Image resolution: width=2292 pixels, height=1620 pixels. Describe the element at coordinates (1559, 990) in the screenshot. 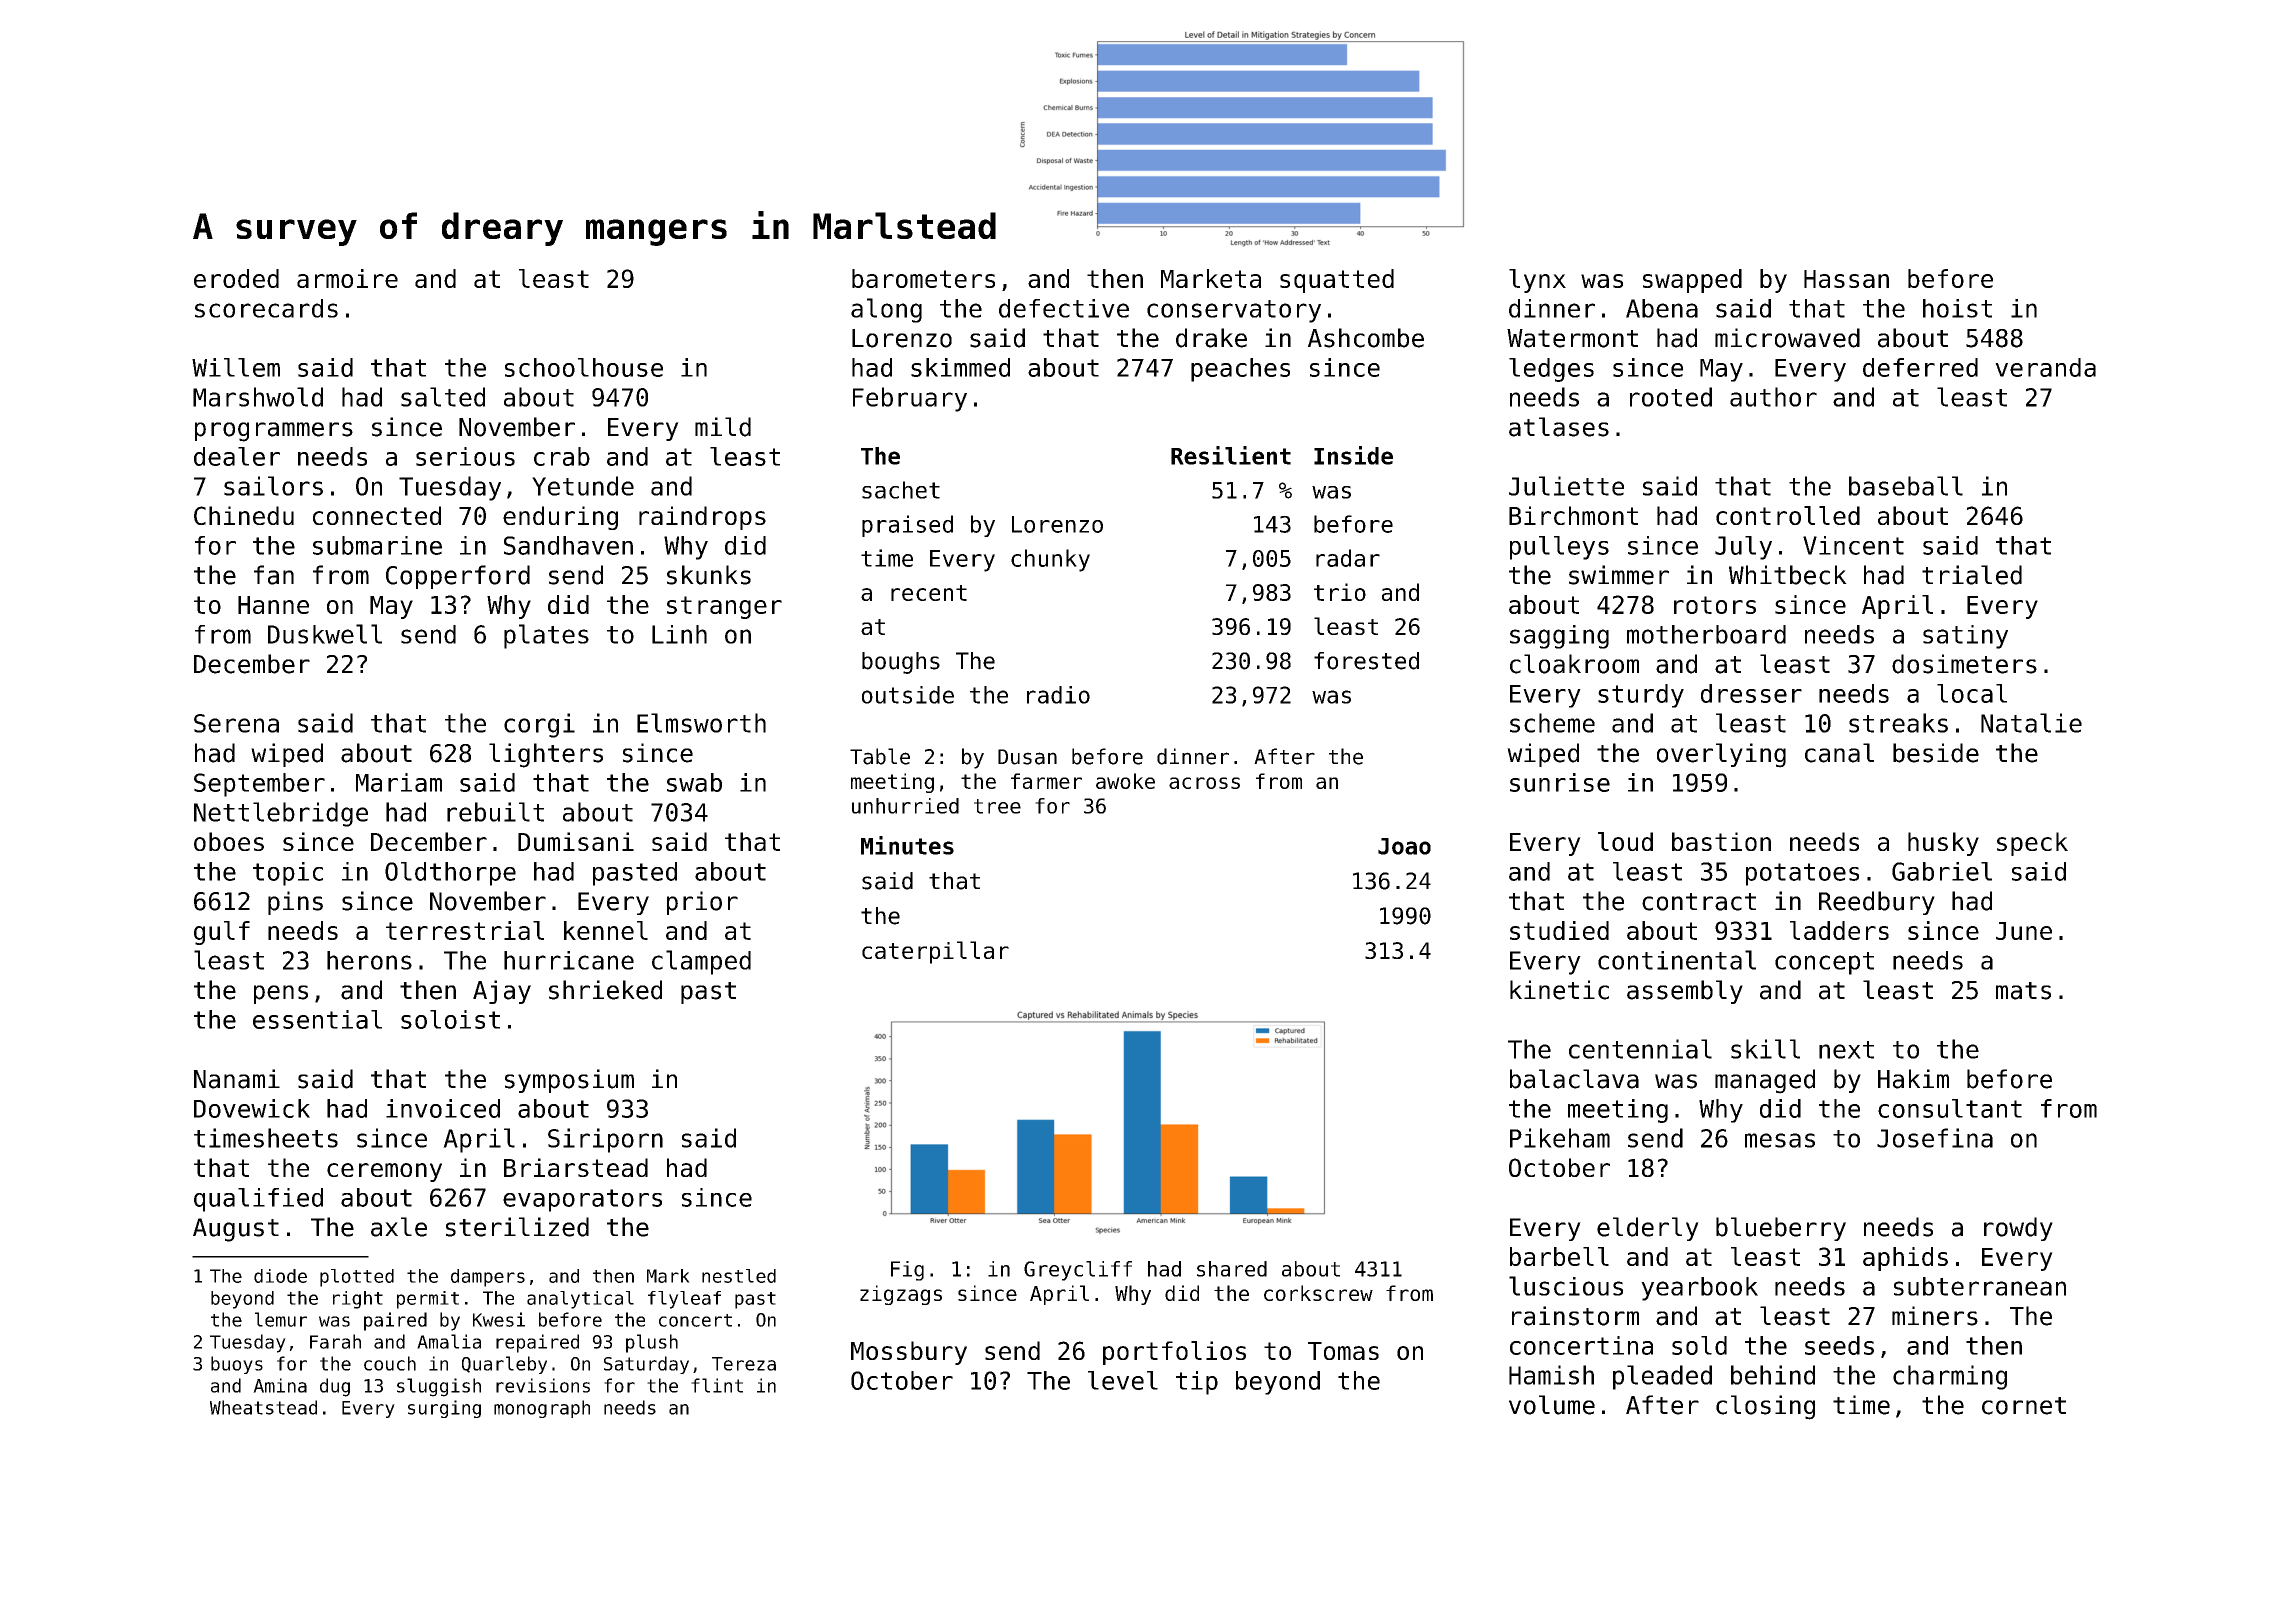

I see `kinetic` at that location.
